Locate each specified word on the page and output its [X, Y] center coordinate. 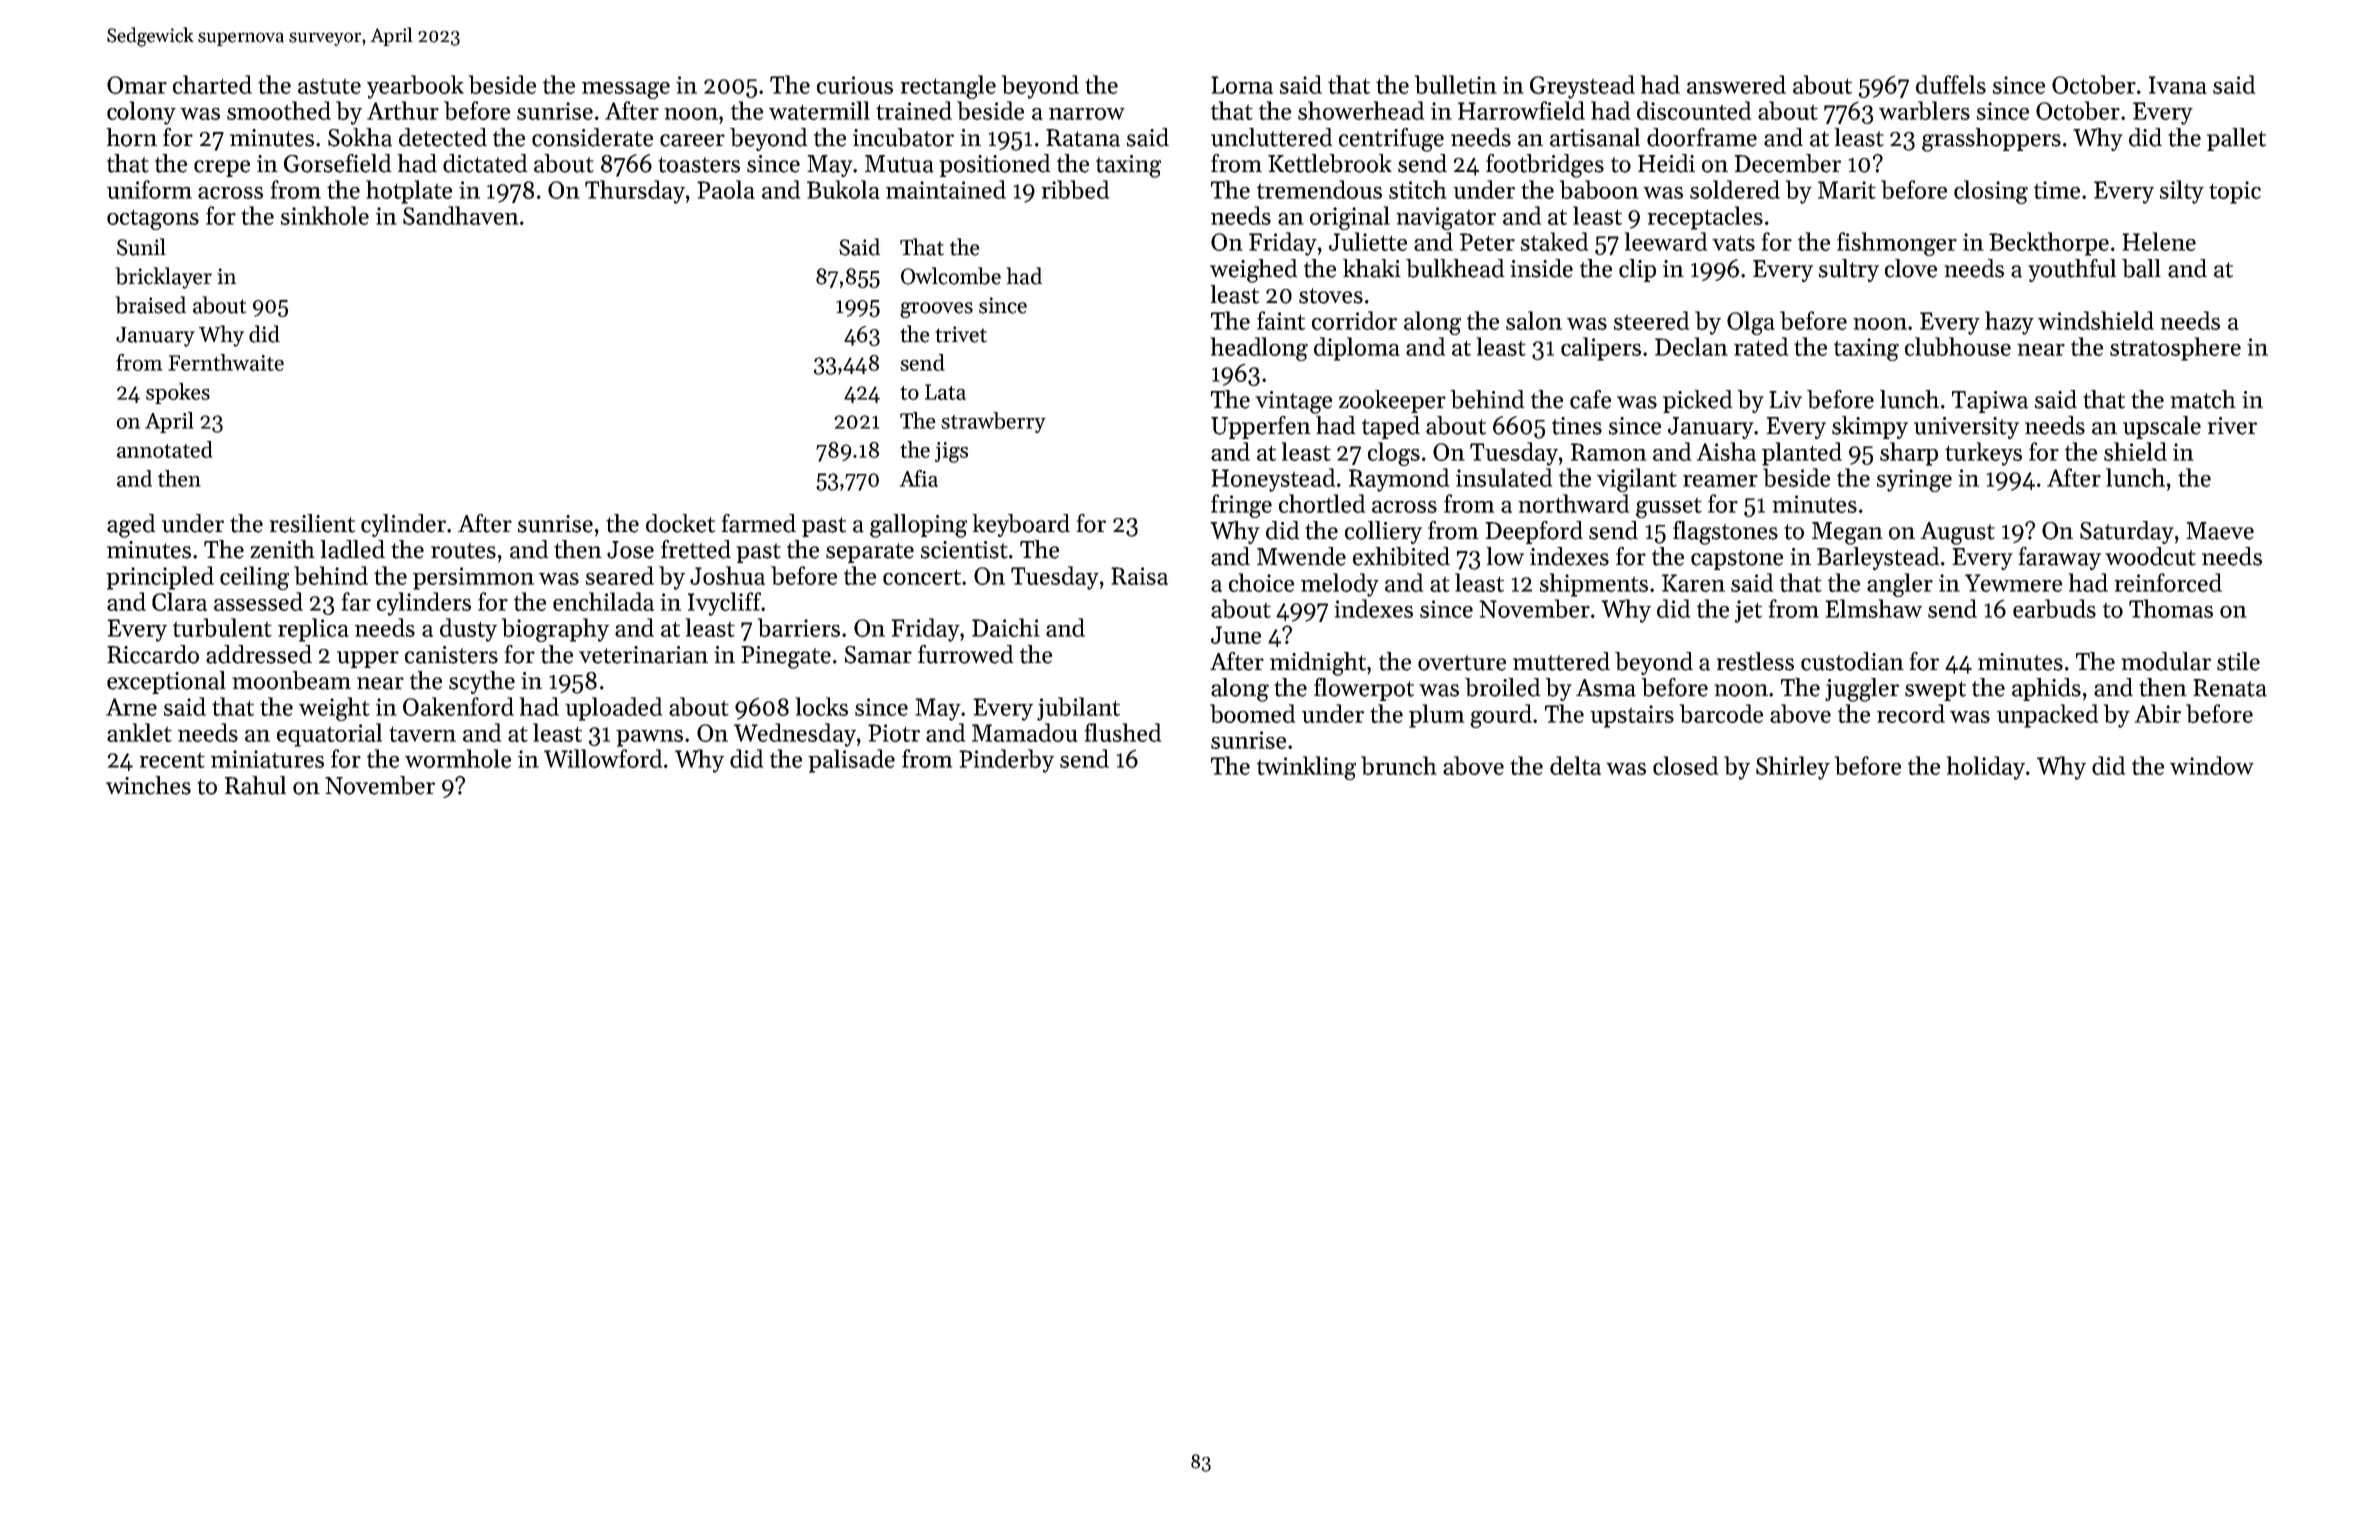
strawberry [993, 422]
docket [680, 523]
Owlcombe [951, 276]
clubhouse [1958, 346]
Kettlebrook [1330, 163]
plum [1436, 716]
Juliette [1368, 241]
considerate [592, 137]
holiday [1986, 768]
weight [334, 709]
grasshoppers [1991, 140]
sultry [1849, 270]
